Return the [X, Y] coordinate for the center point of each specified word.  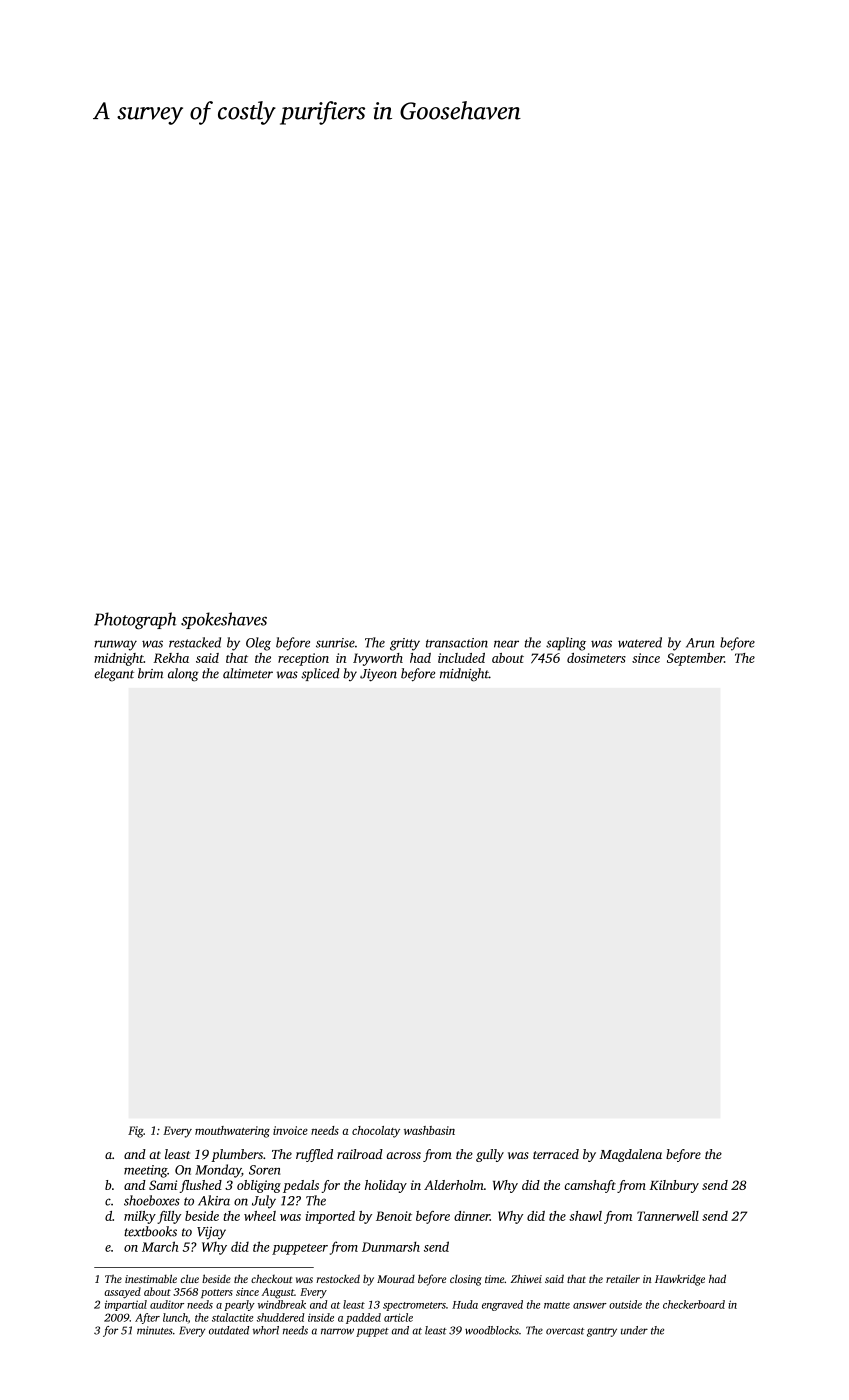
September [695, 659]
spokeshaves [224, 620]
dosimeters [596, 658]
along [183, 675]
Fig [136, 1132]
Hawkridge [680, 1280]
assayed [122, 1293]
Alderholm [454, 1185]
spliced [320, 674]
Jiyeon [378, 675]
